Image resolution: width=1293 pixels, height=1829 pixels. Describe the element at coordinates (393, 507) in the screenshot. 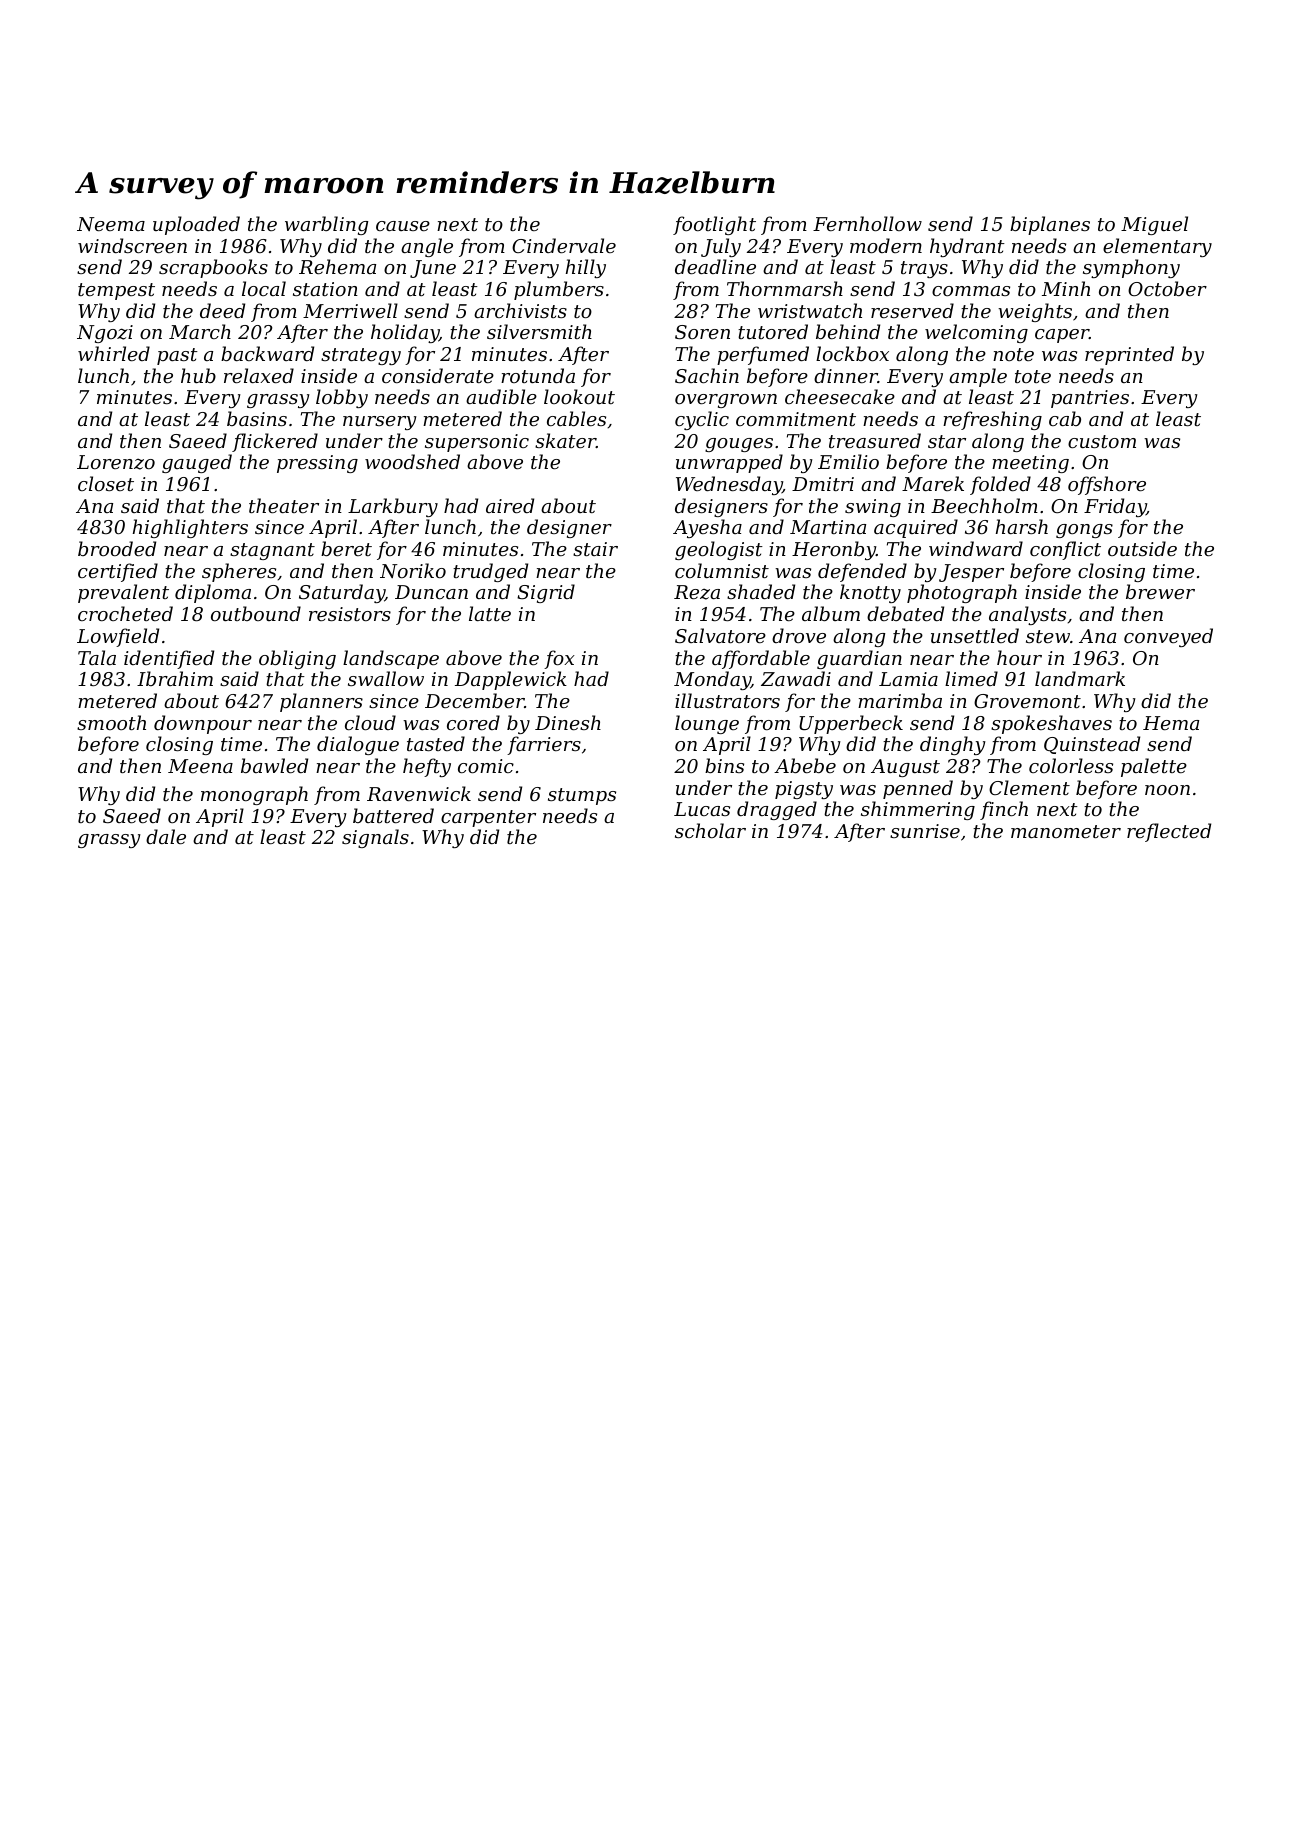

I see `Larkbury` at that location.
